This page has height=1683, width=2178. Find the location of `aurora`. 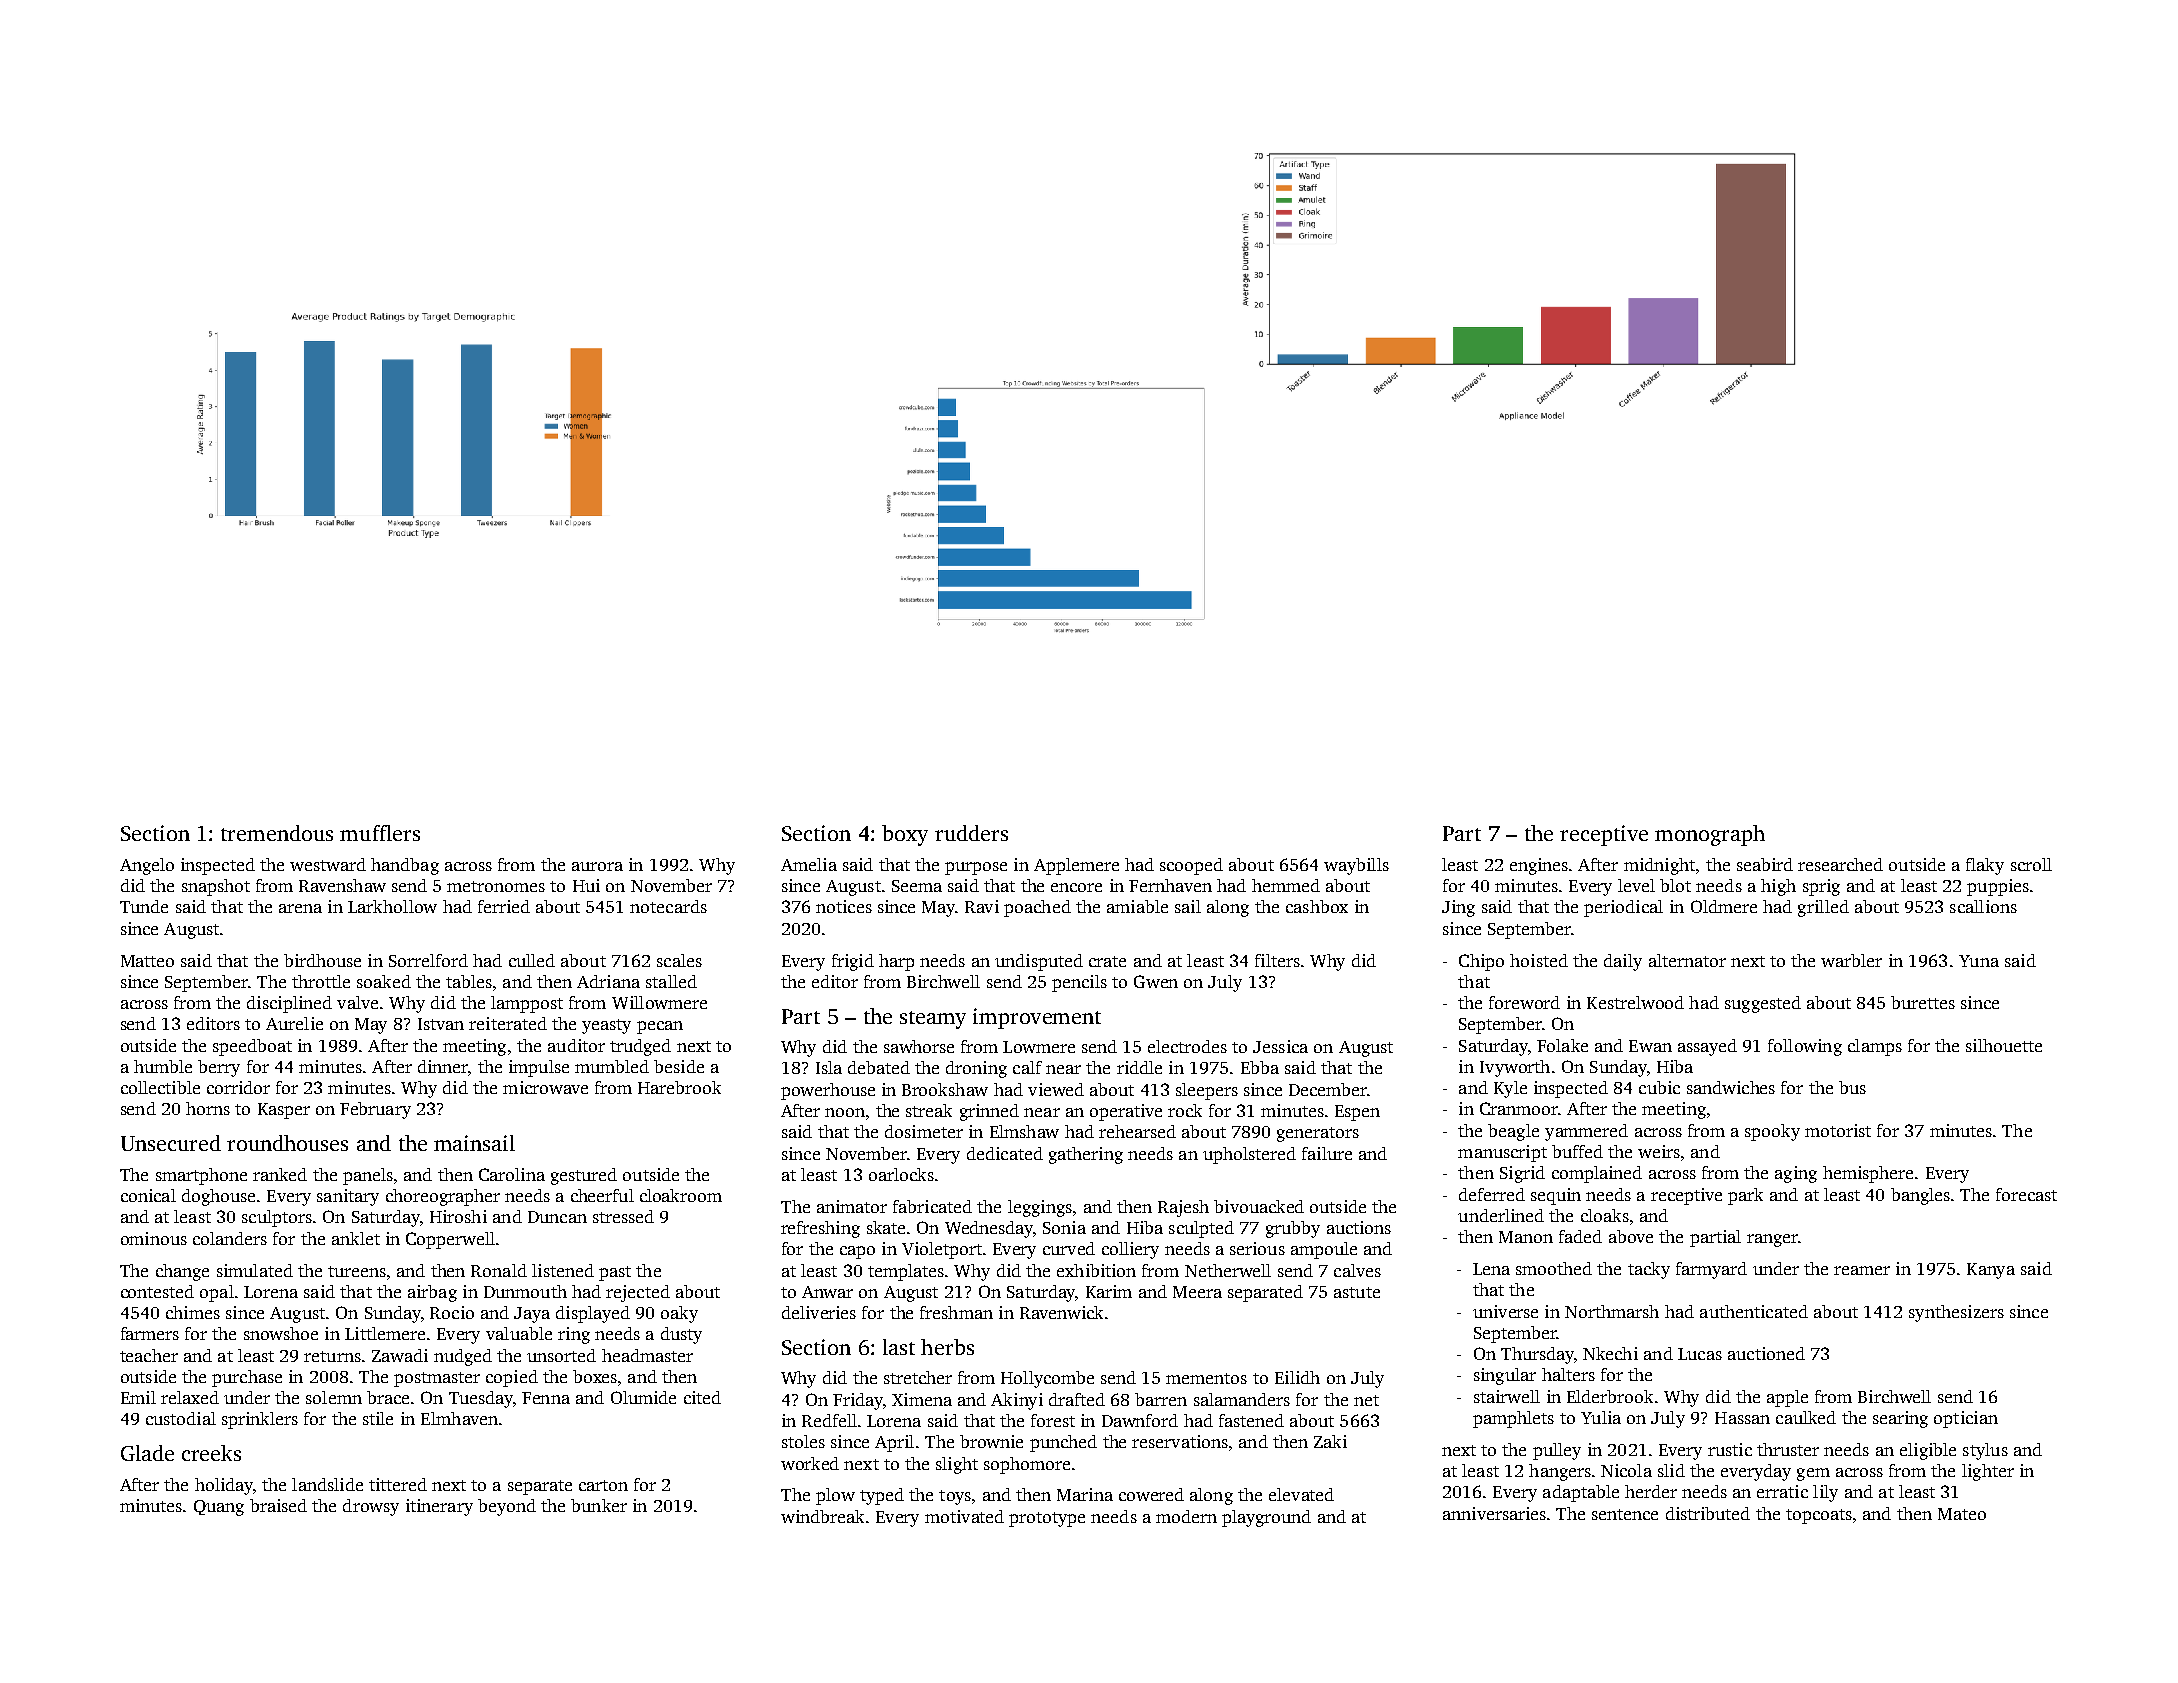

aurora is located at coordinates (597, 866).
